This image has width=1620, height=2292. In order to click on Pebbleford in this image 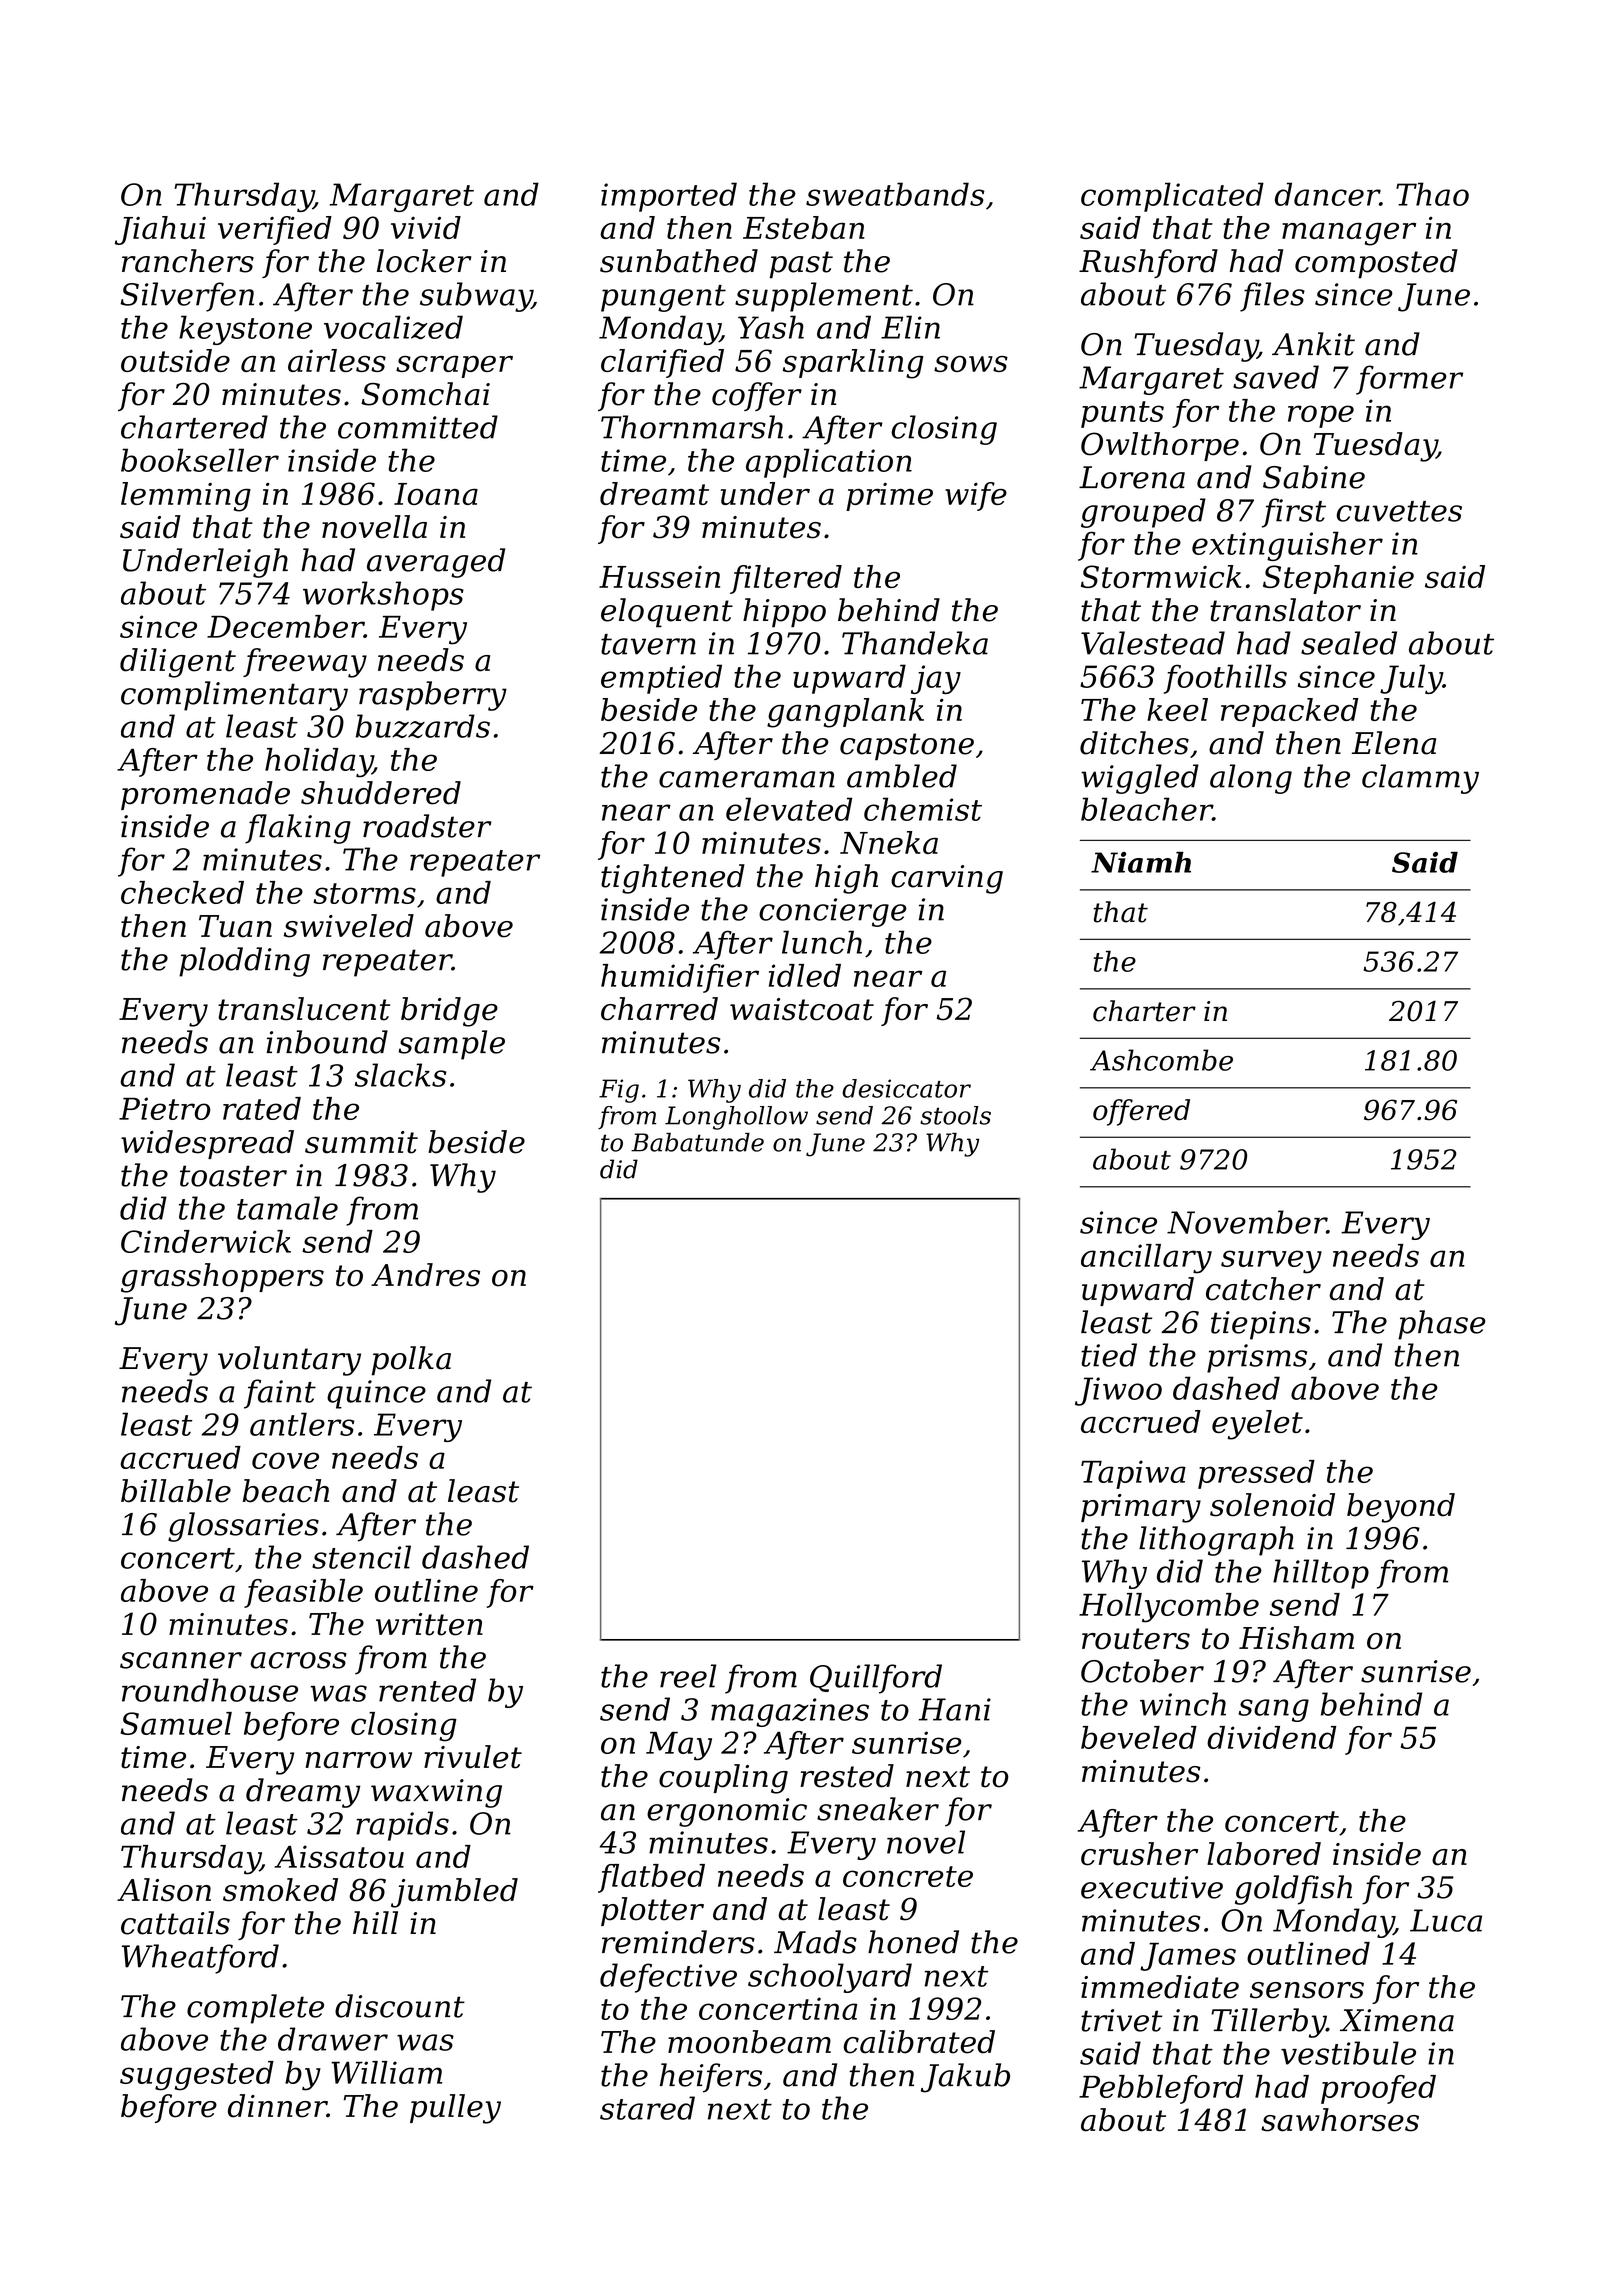, I will do `click(1161, 2089)`.
